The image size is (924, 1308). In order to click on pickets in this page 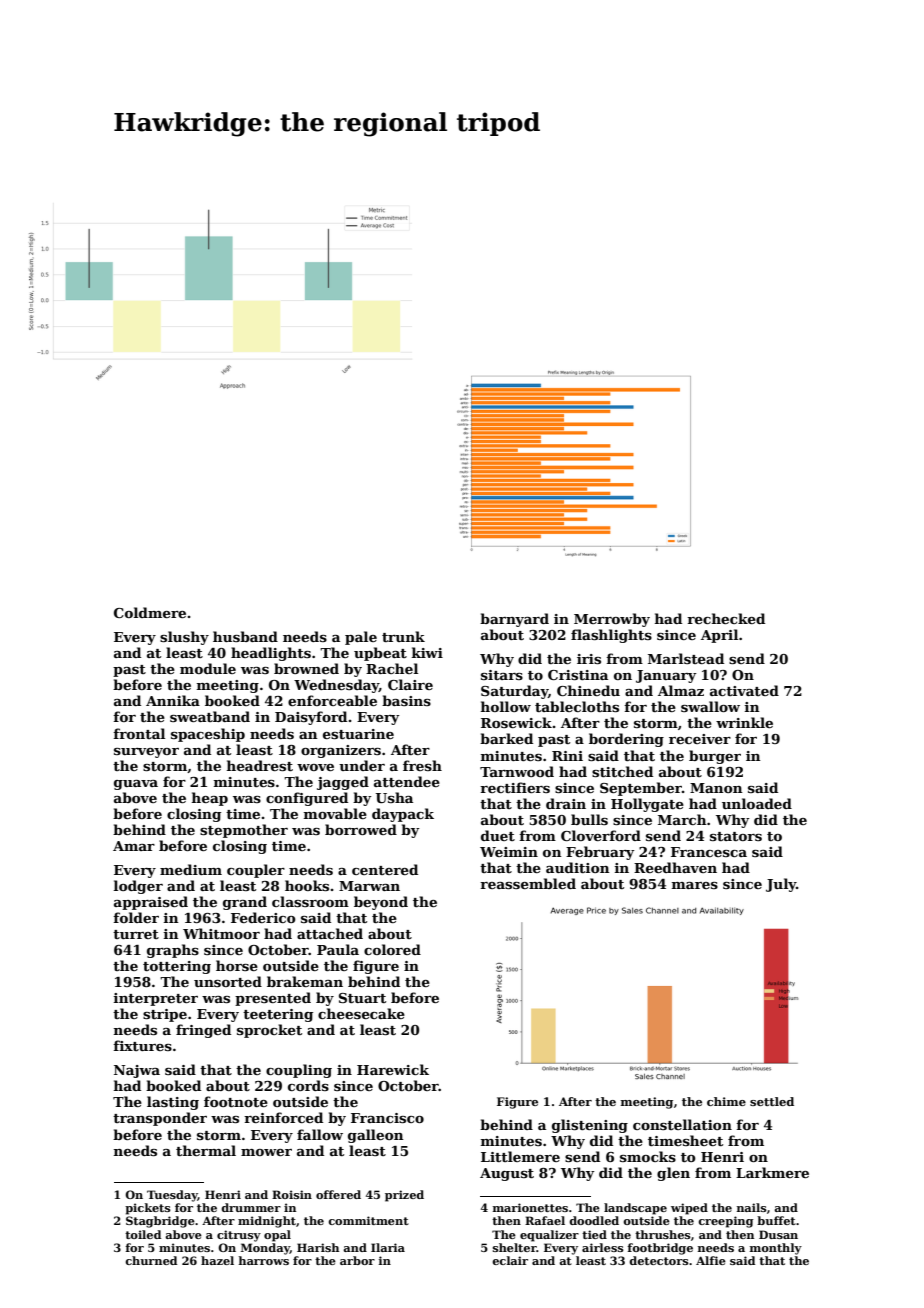, I will do `click(148, 1209)`.
